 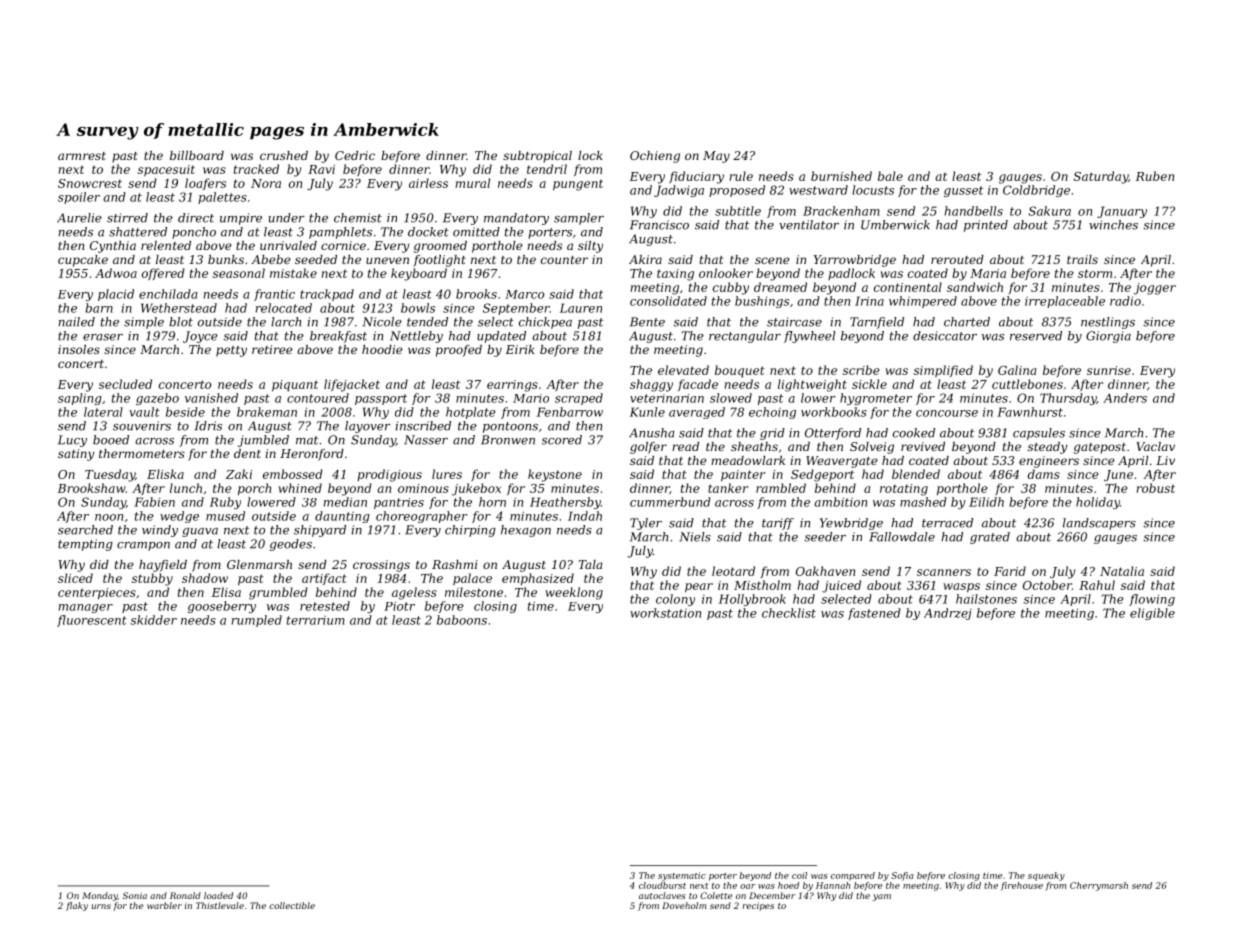 What do you see at coordinates (257, 621) in the screenshot?
I see `rumpled` at bounding box center [257, 621].
